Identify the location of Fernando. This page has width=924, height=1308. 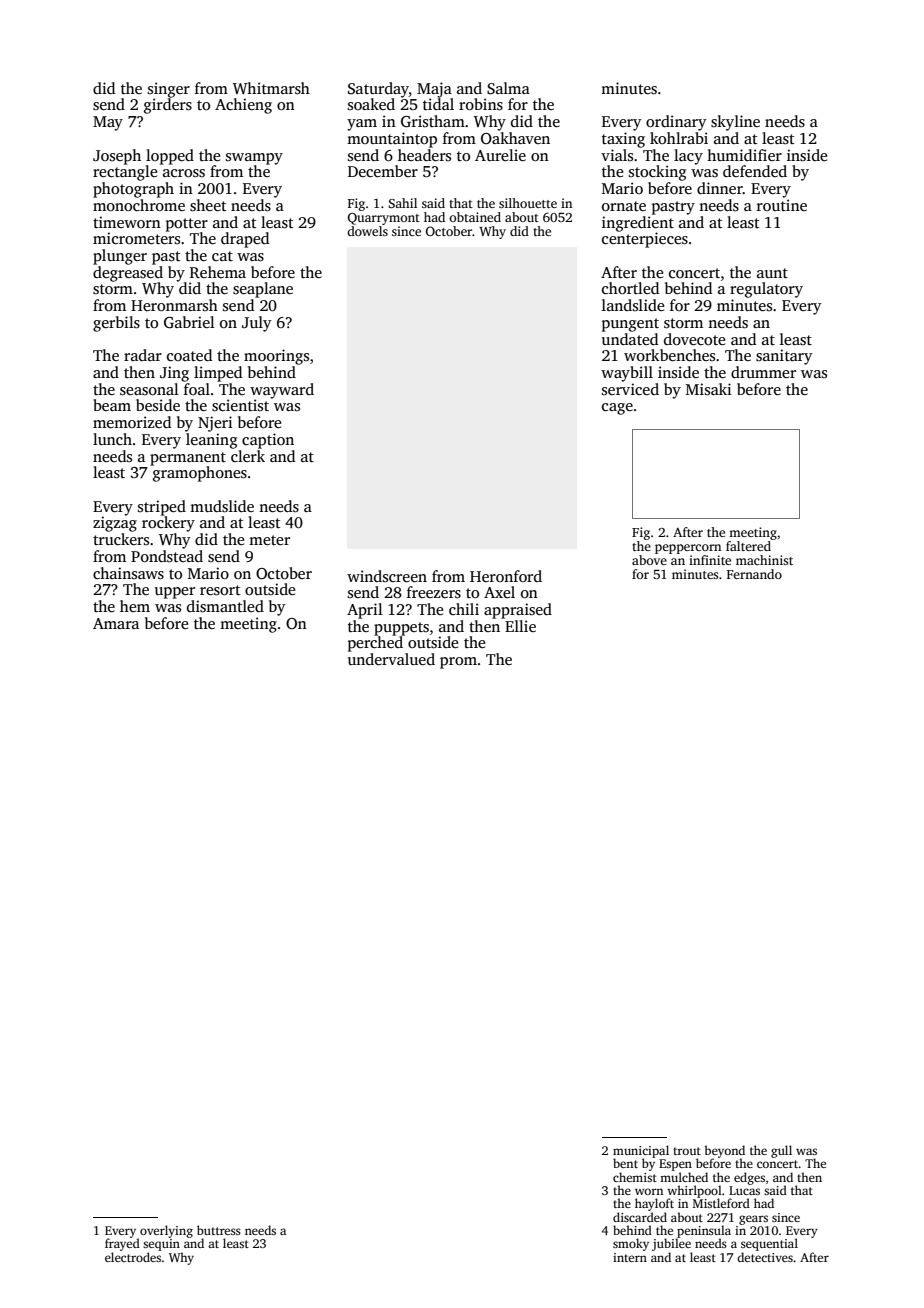
(754, 574).
